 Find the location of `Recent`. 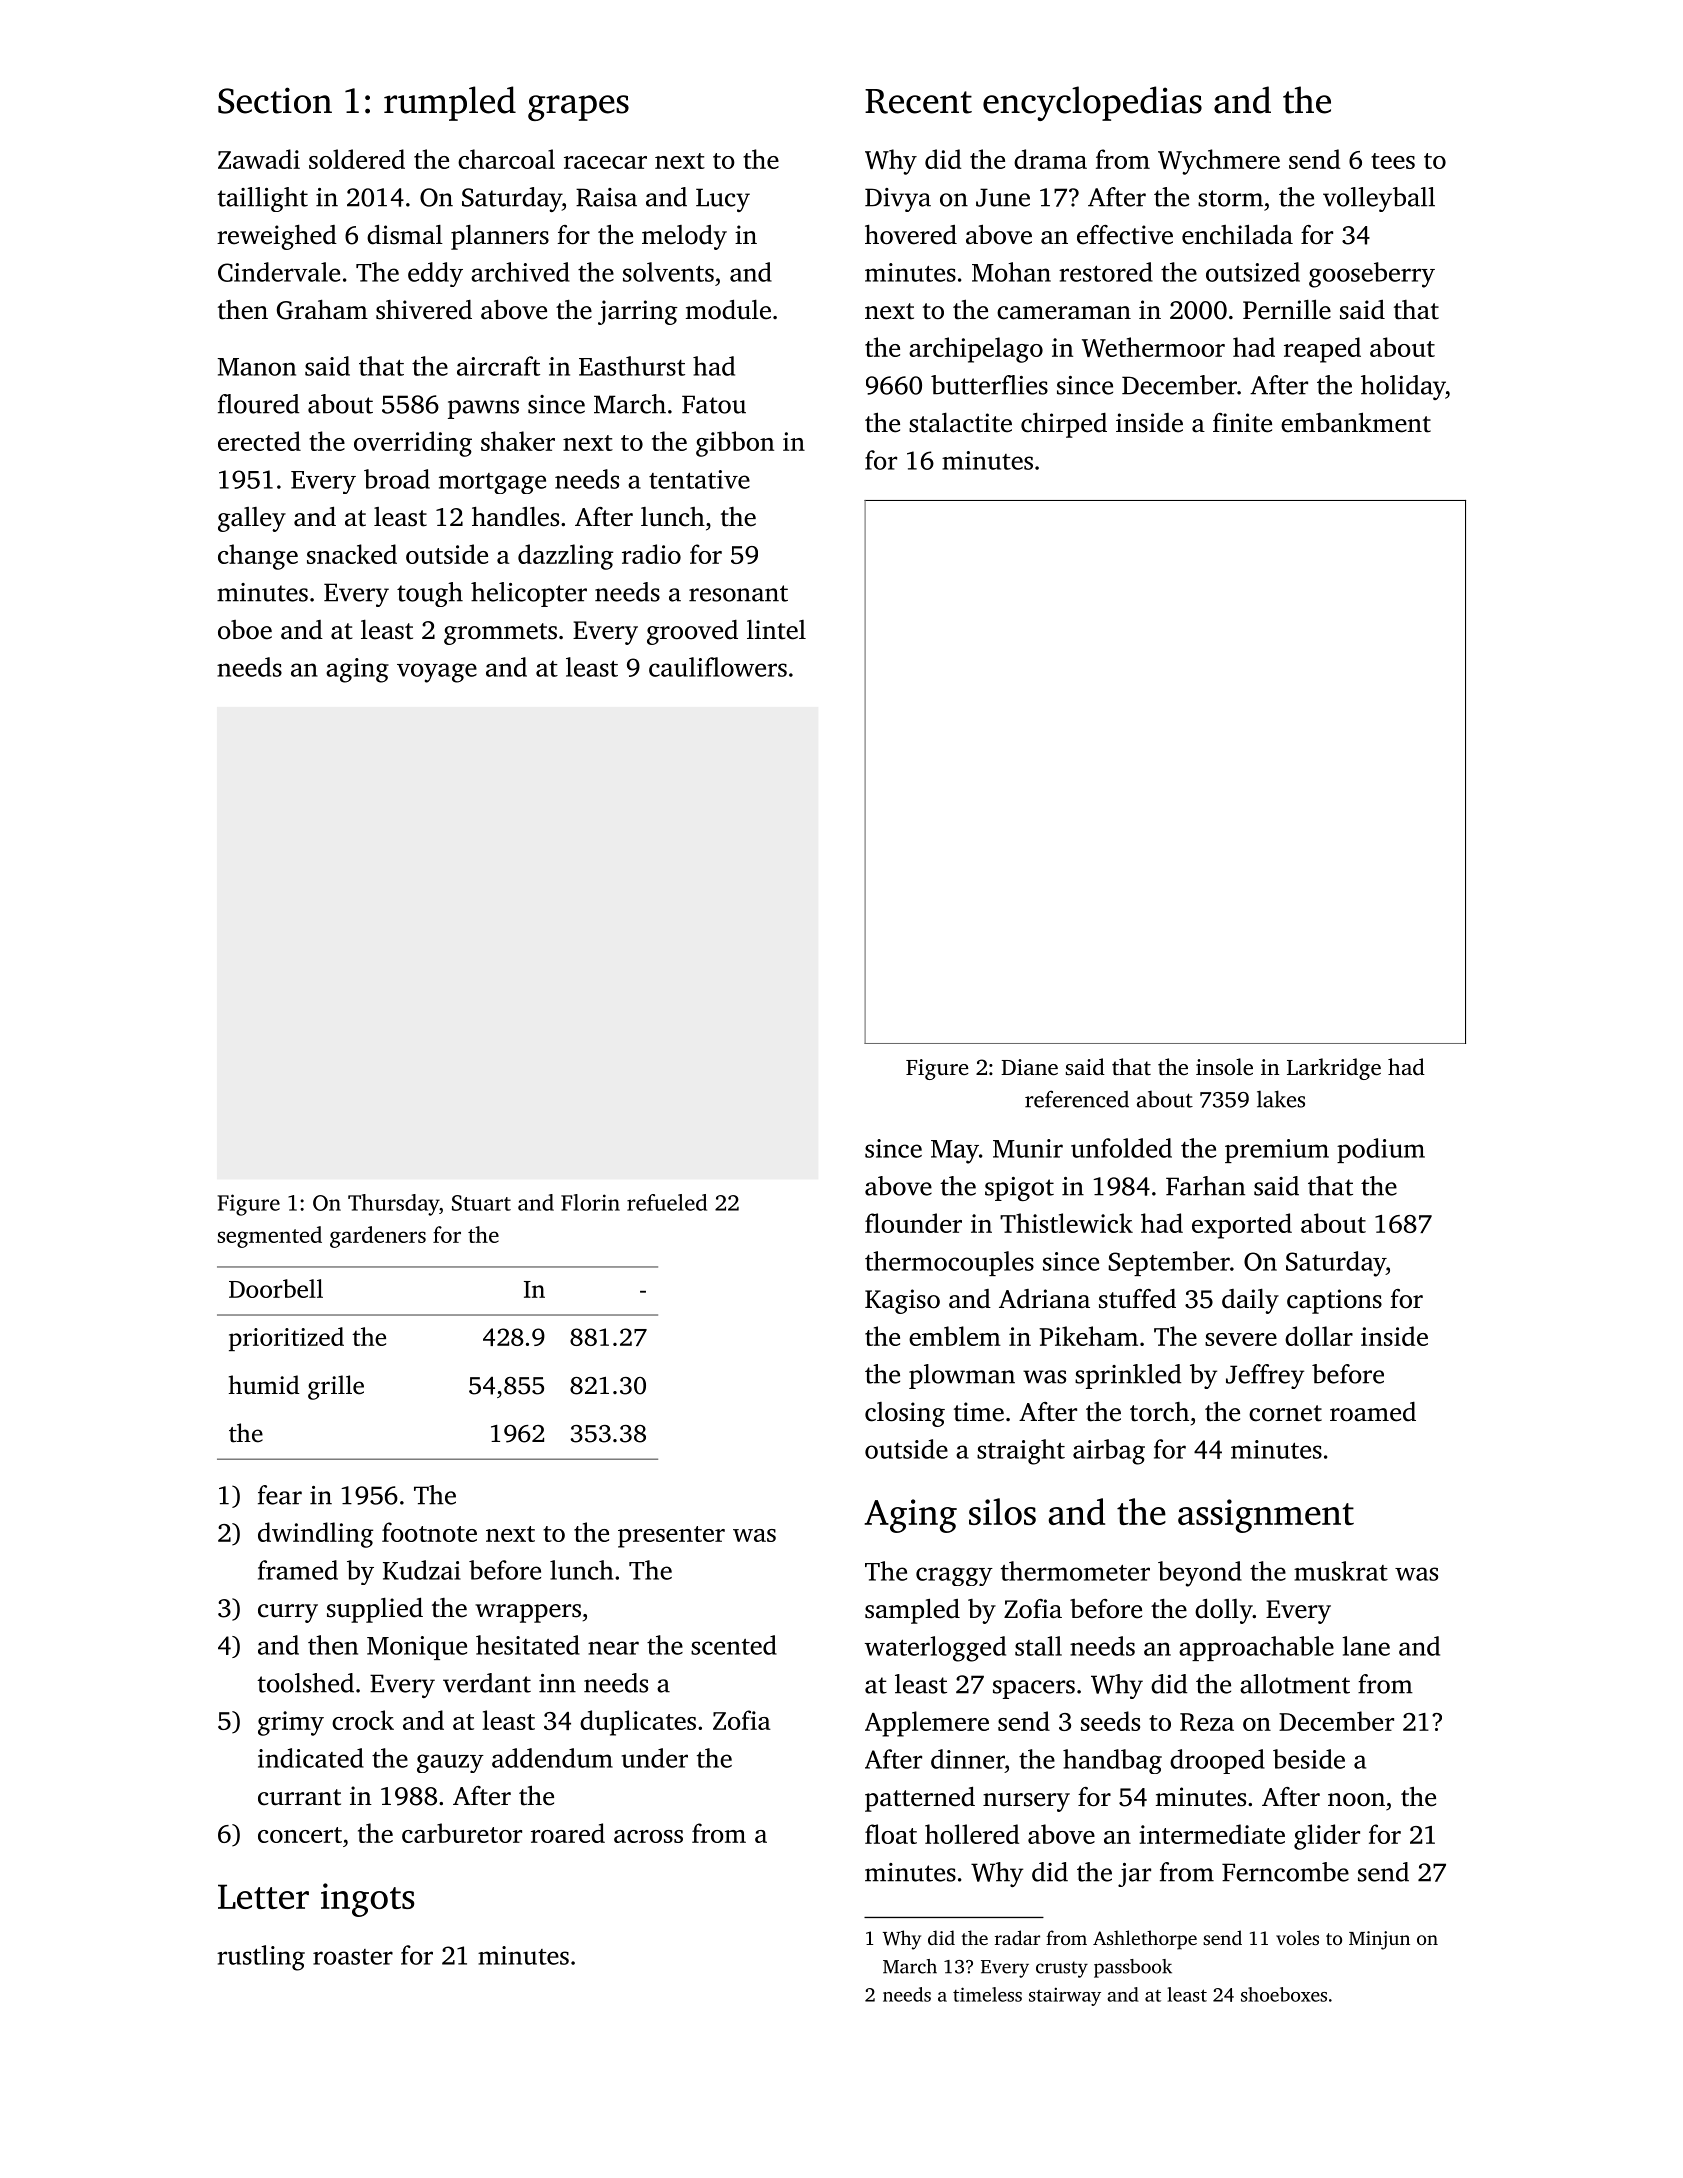

Recent is located at coordinates (918, 101).
